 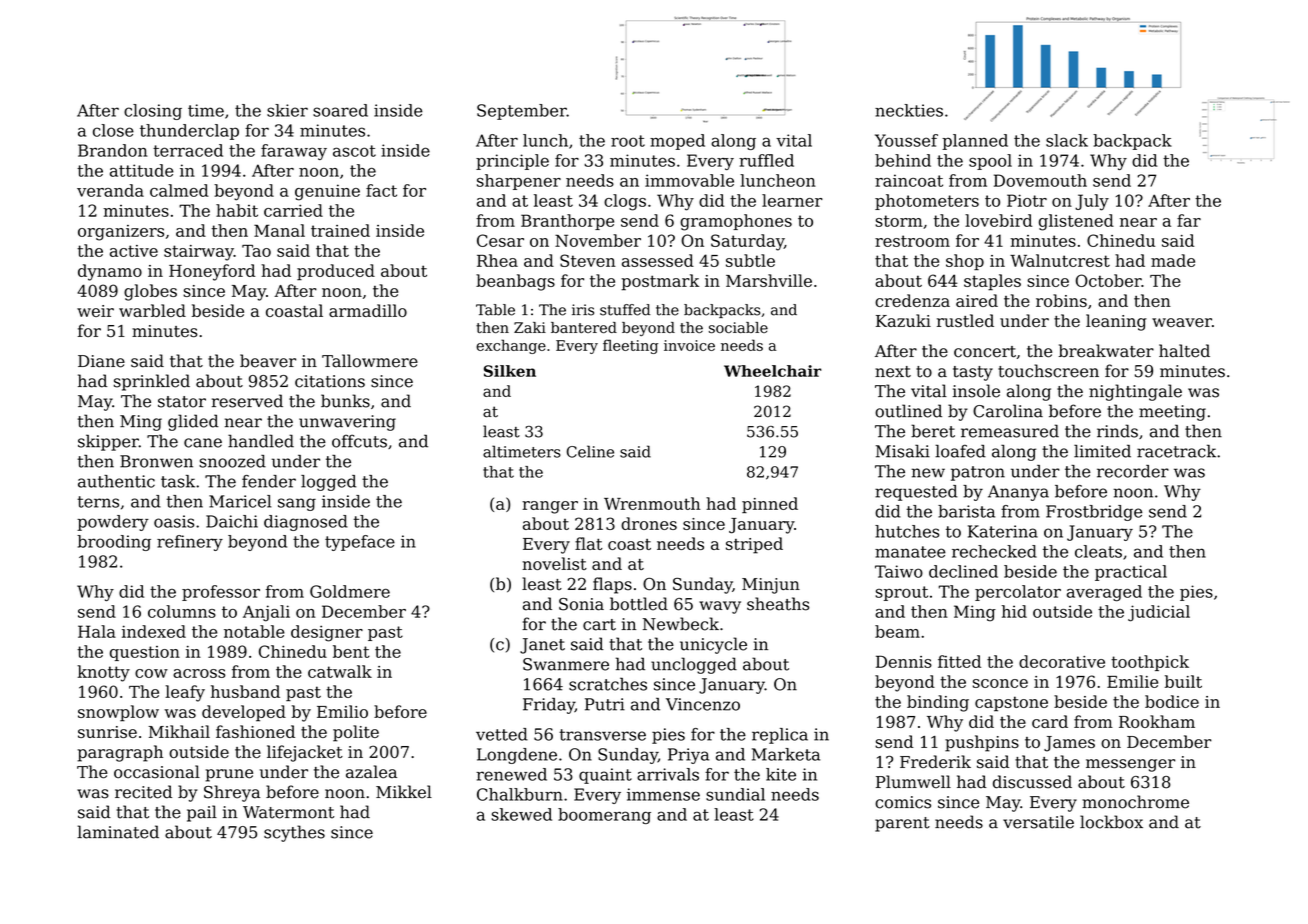 I want to click on root, so click(x=628, y=141).
